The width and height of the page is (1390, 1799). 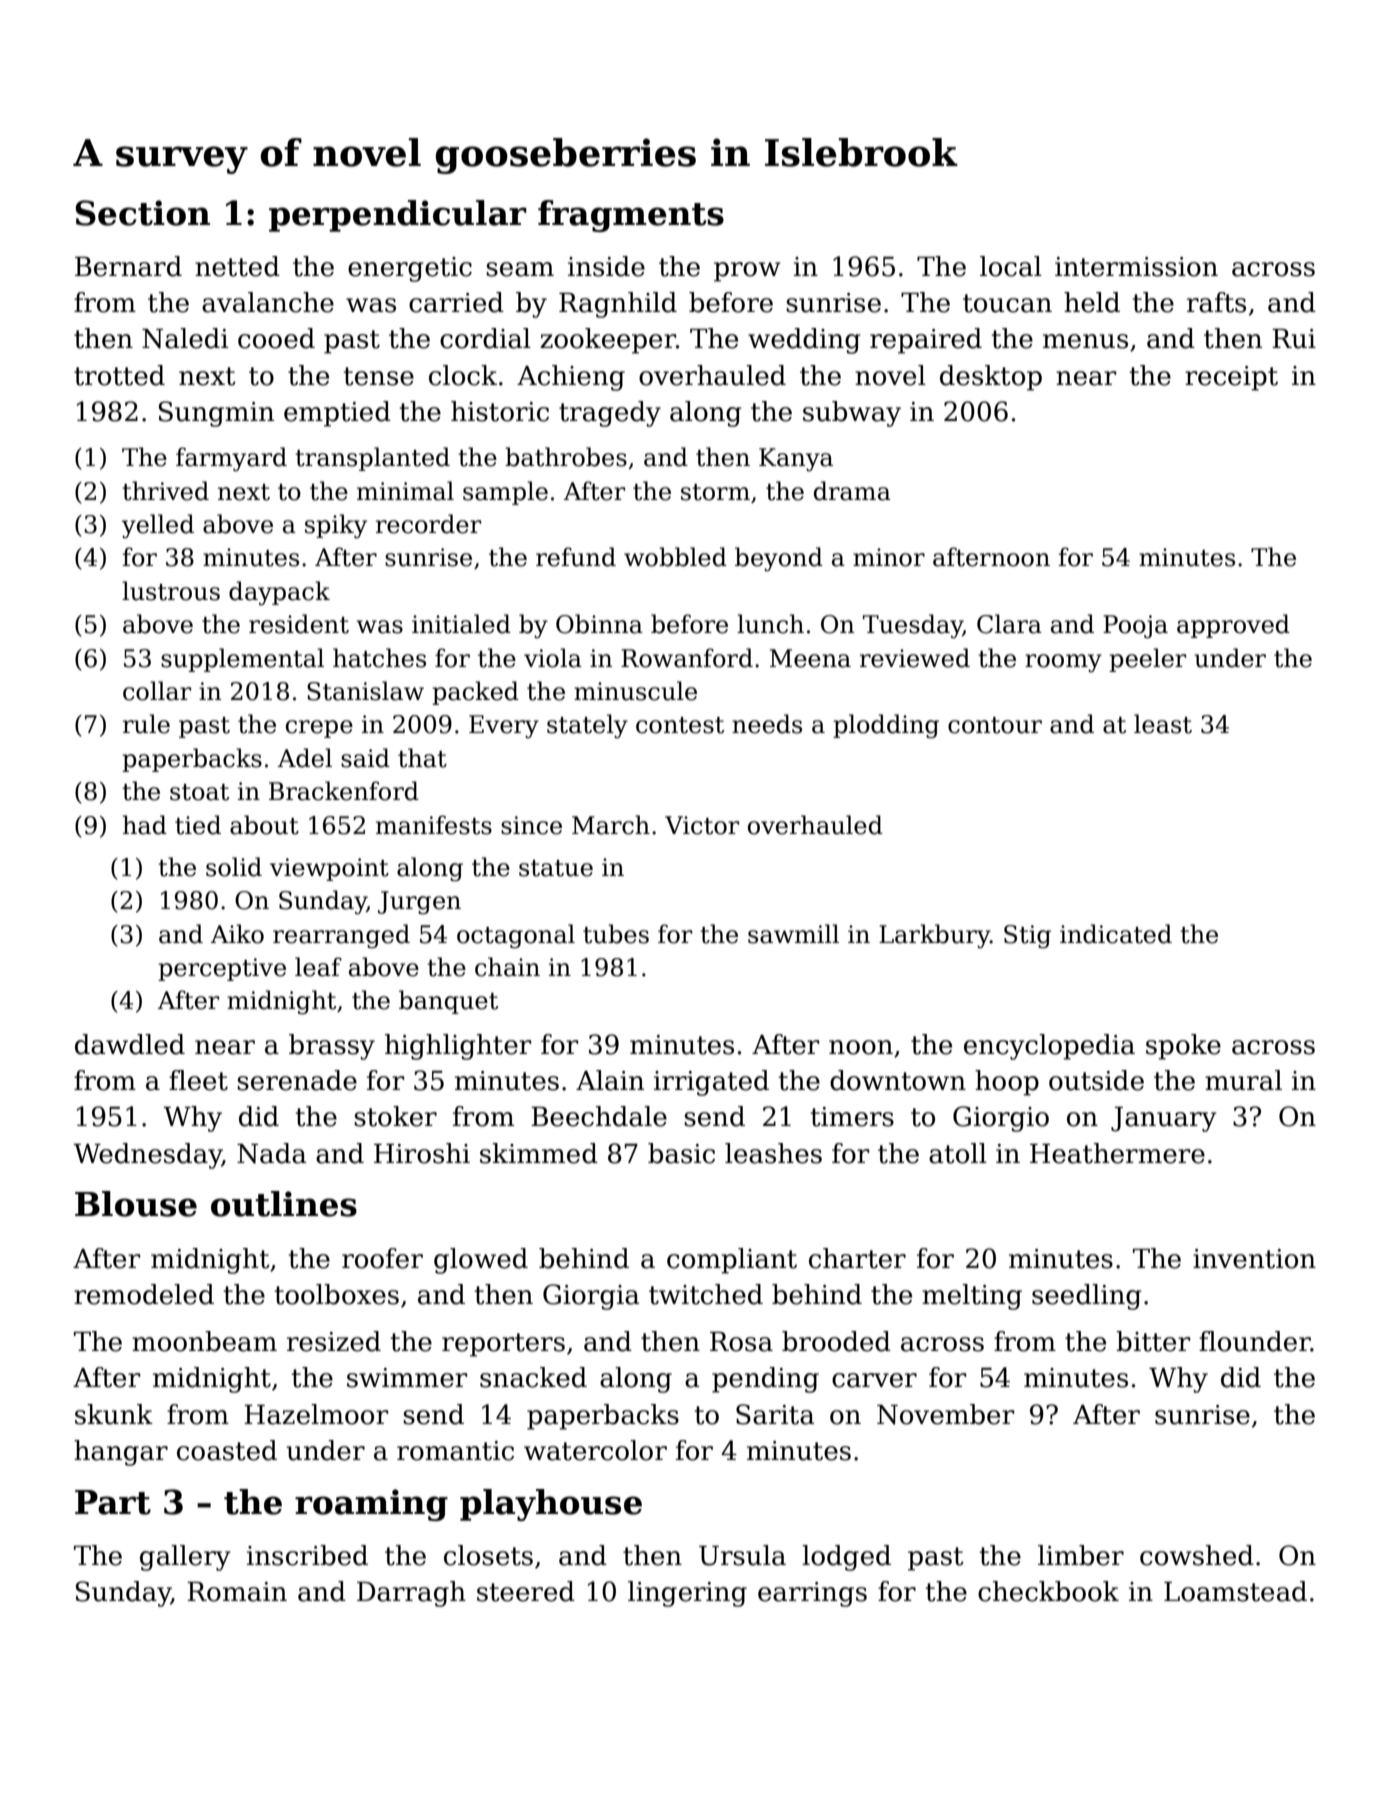 I want to click on tragedy, so click(x=610, y=414).
